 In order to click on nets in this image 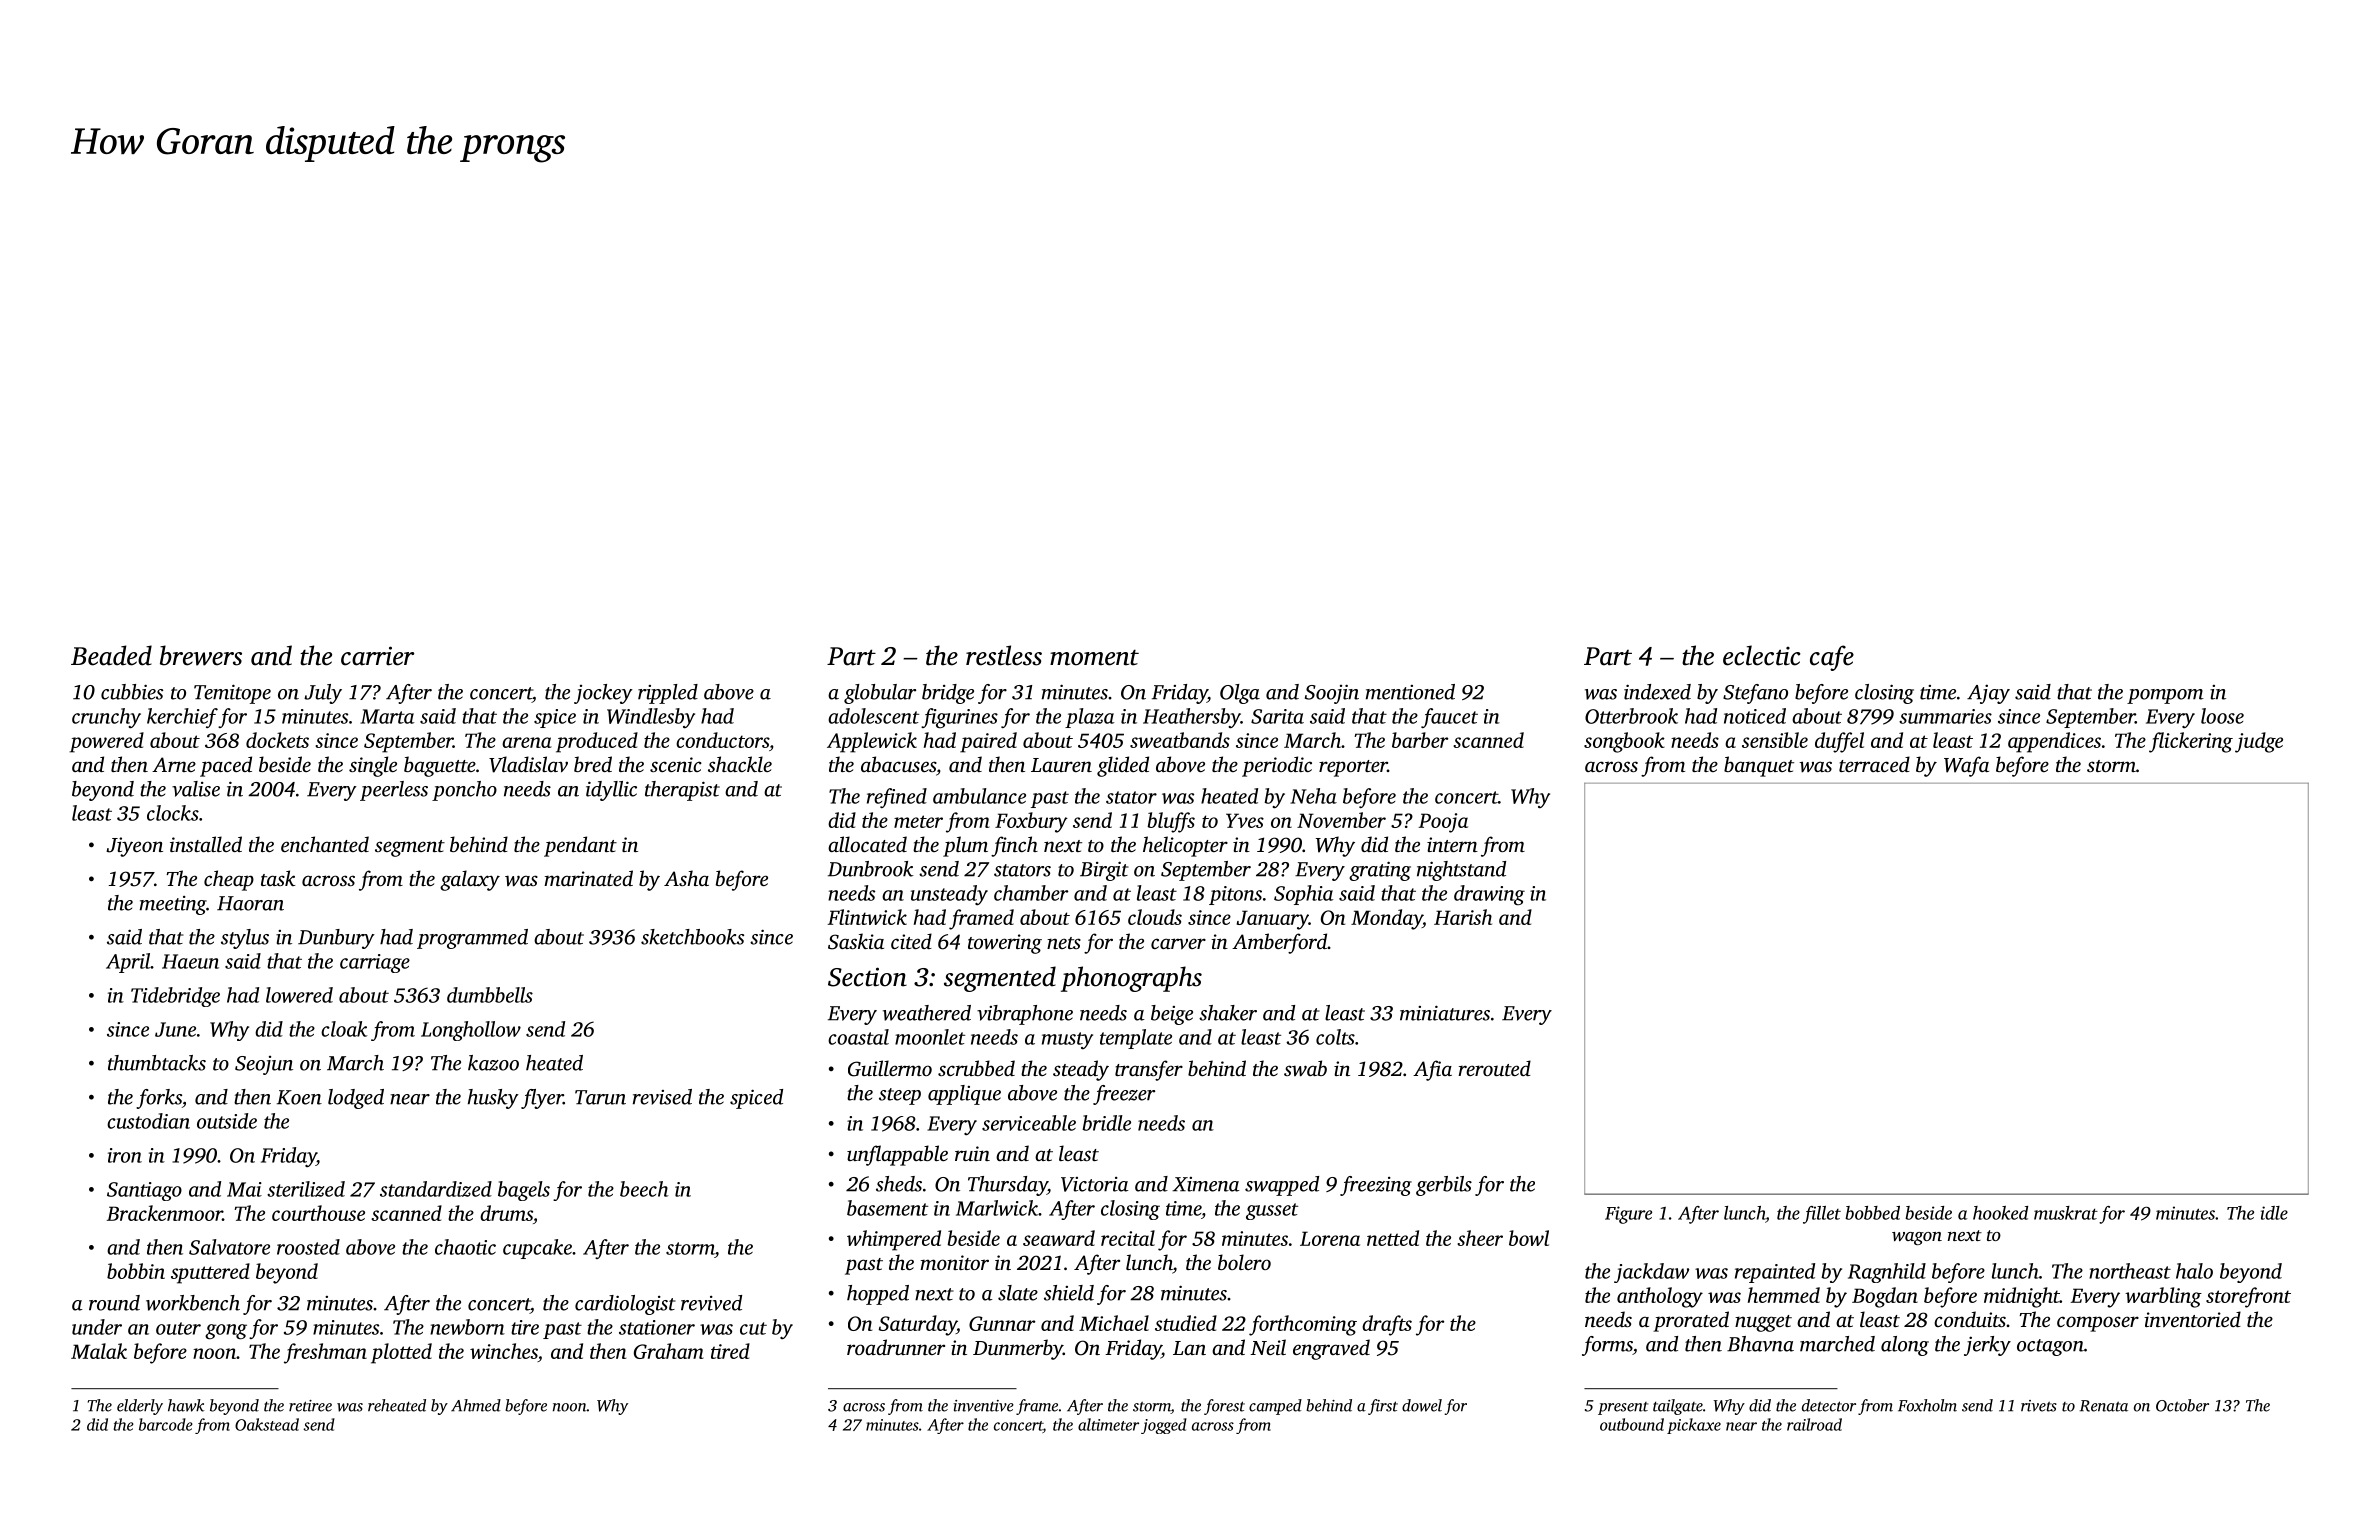, I will do `click(1064, 943)`.
